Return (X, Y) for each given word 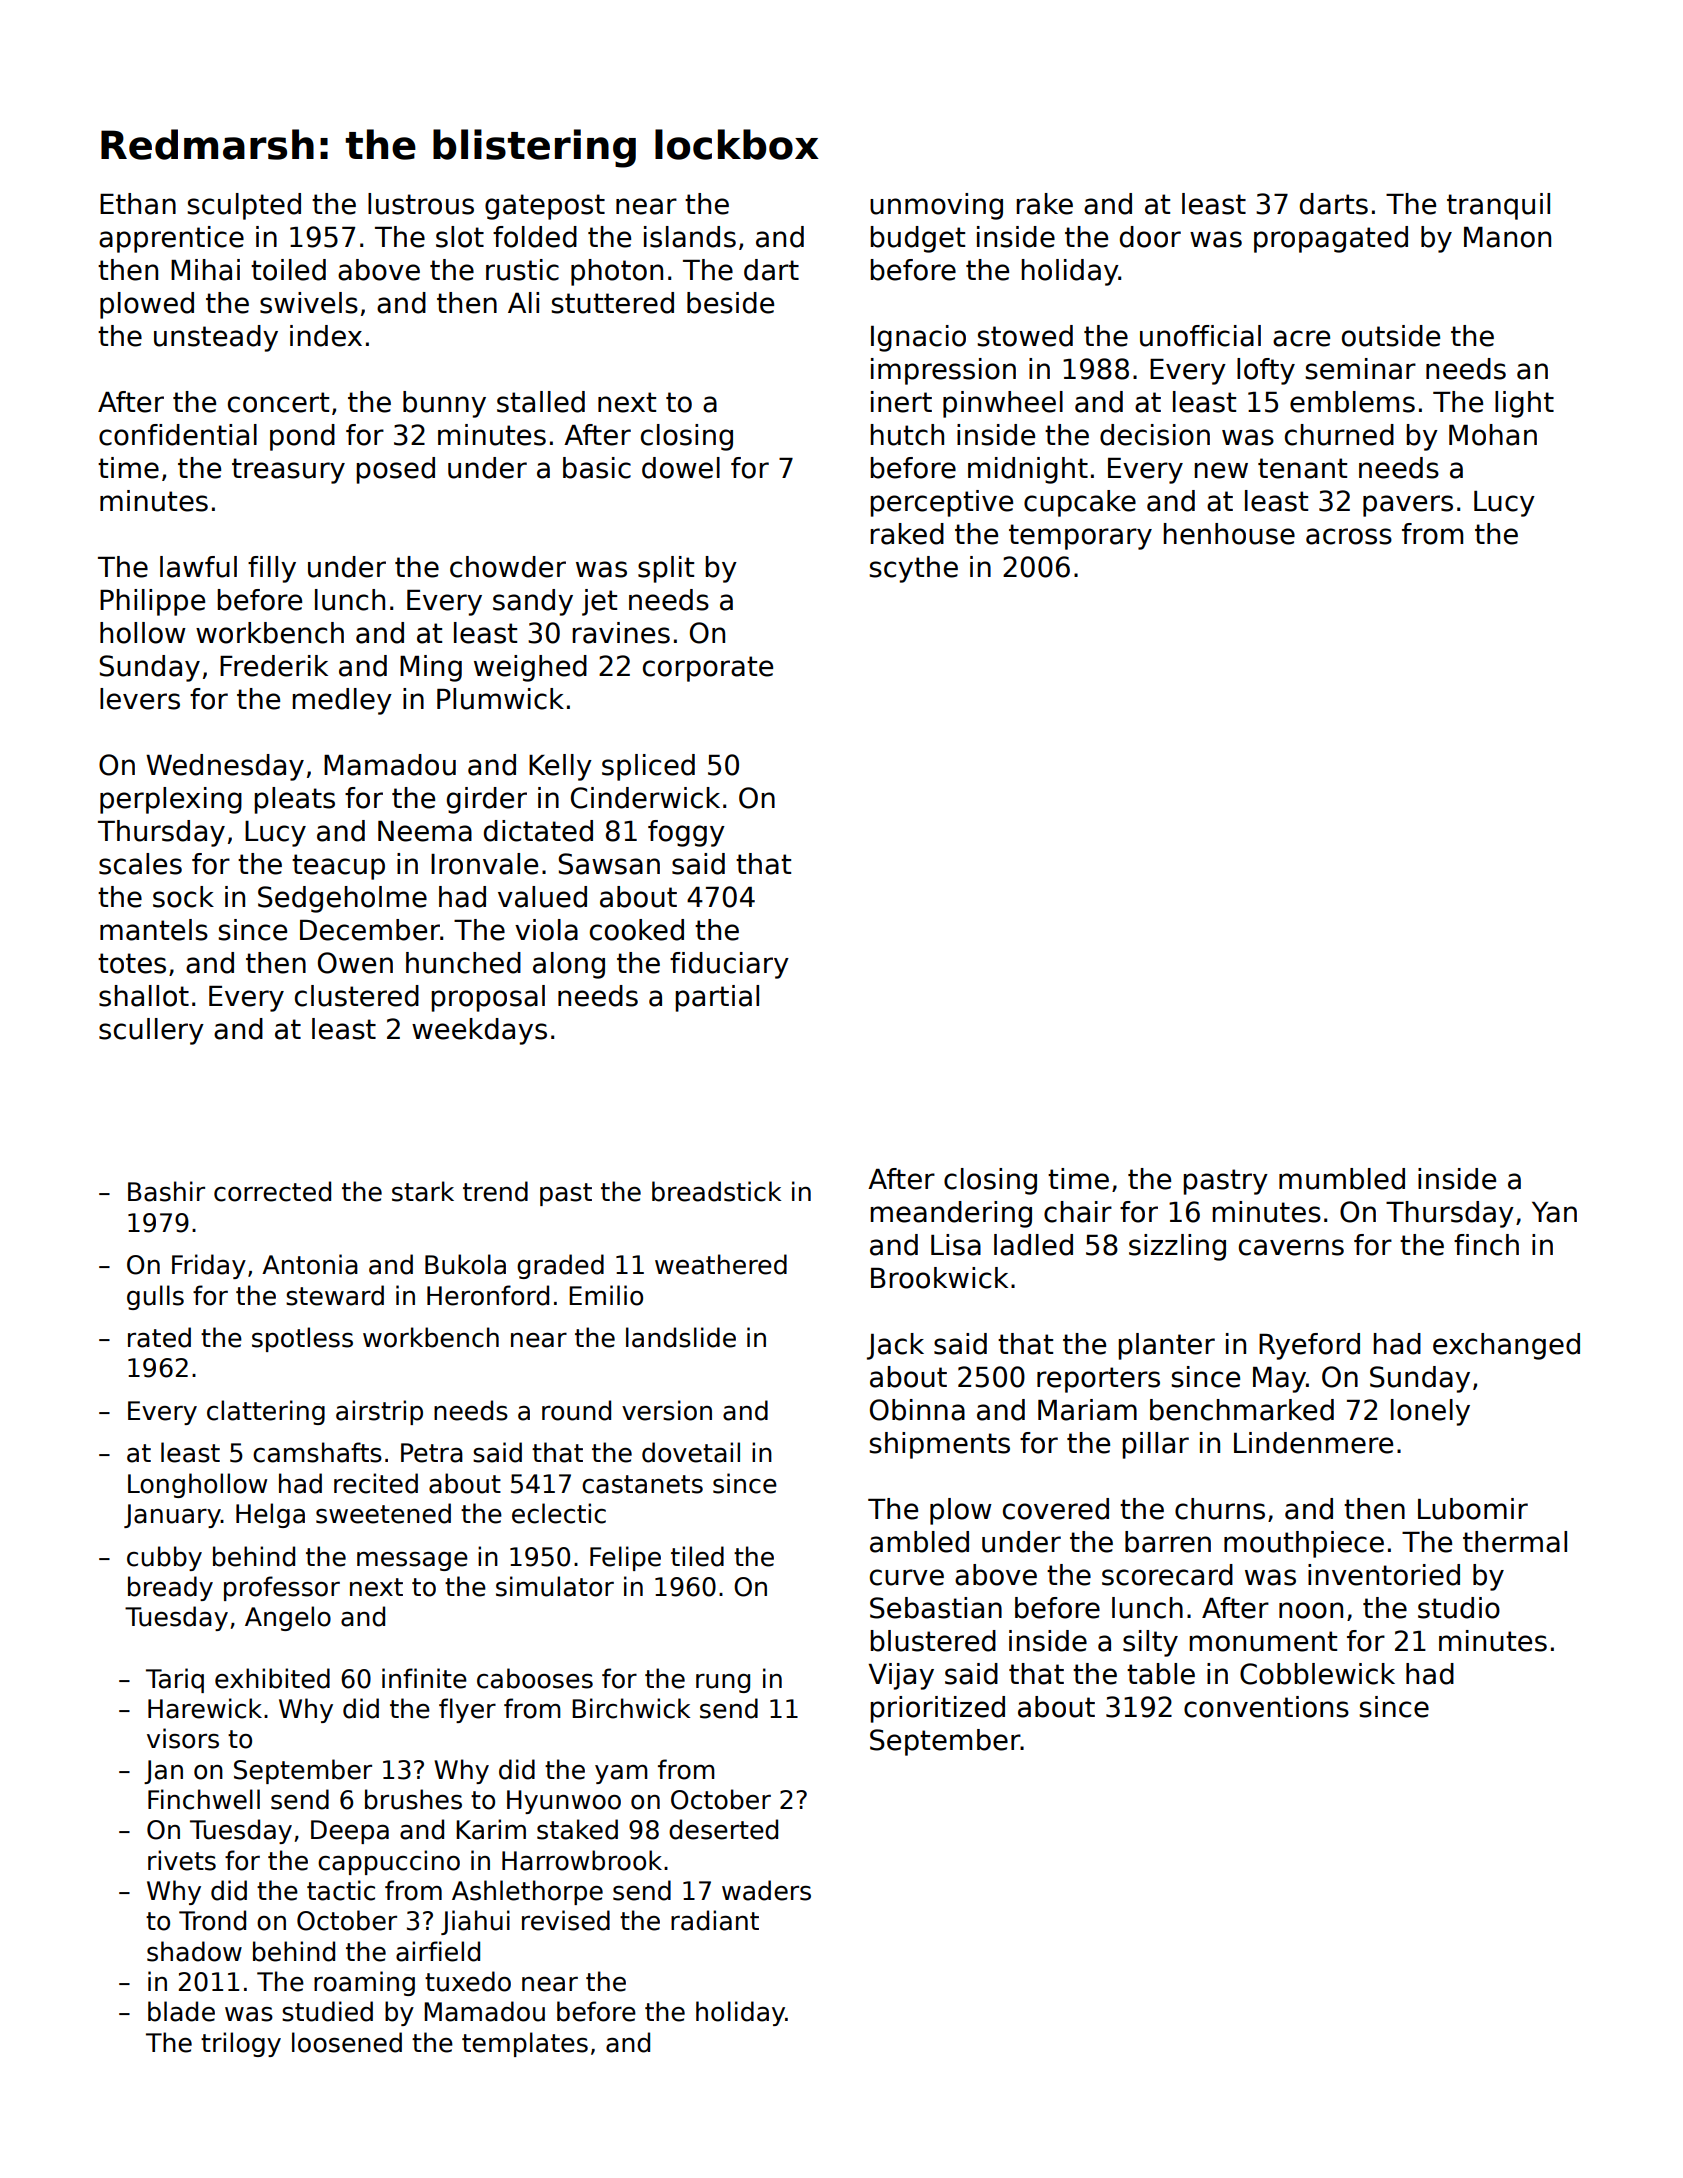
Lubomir (1473, 1509)
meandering (951, 1214)
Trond (212, 1920)
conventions (1266, 1707)
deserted (723, 1829)
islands (690, 237)
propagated (1331, 239)
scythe (913, 569)
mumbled (1342, 1179)
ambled (919, 1542)
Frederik (274, 666)
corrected (272, 1191)
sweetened (383, 1513)
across (1349, 536)
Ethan (138, 204)
